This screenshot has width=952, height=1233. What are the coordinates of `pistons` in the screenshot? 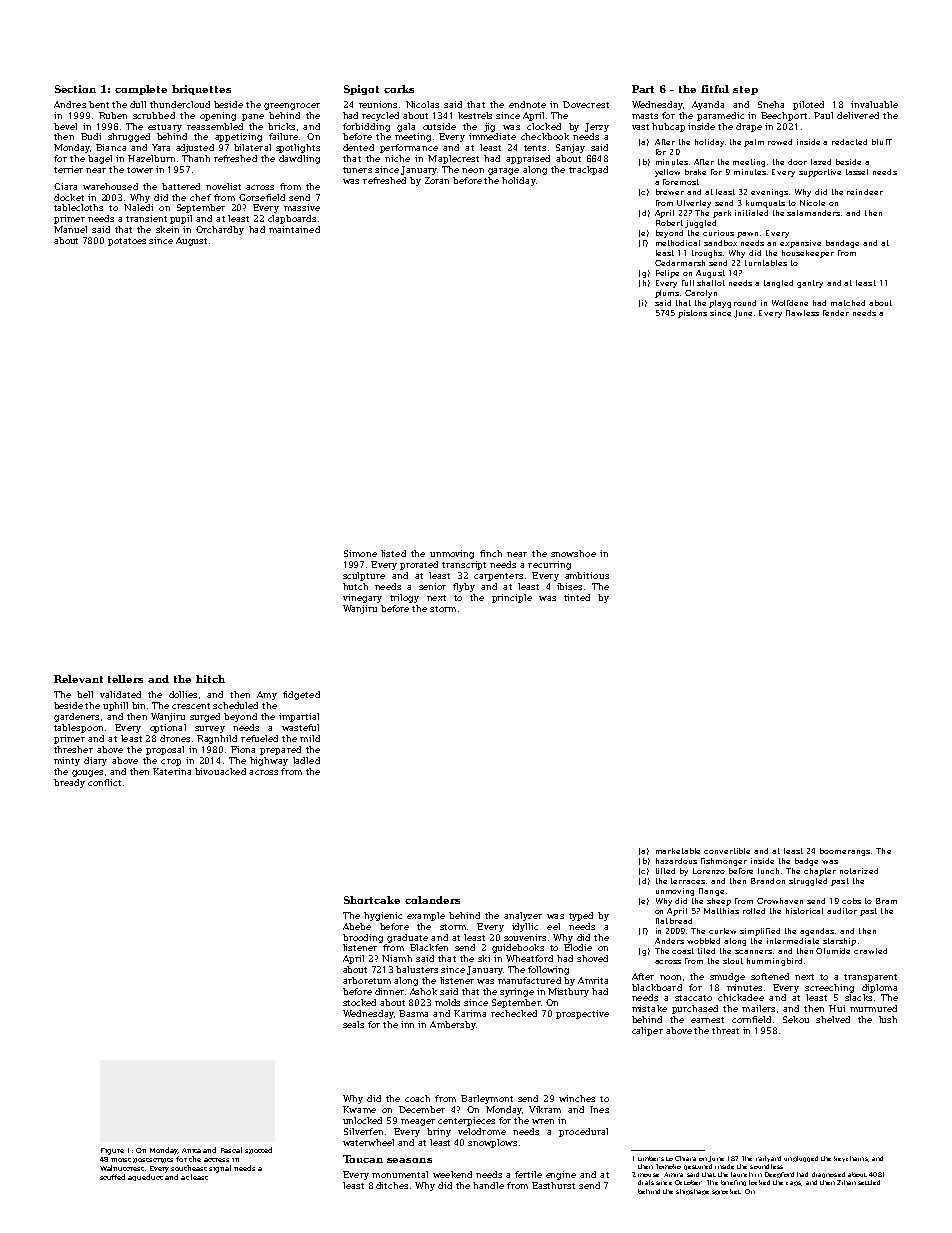 It's located at (692, 314).
